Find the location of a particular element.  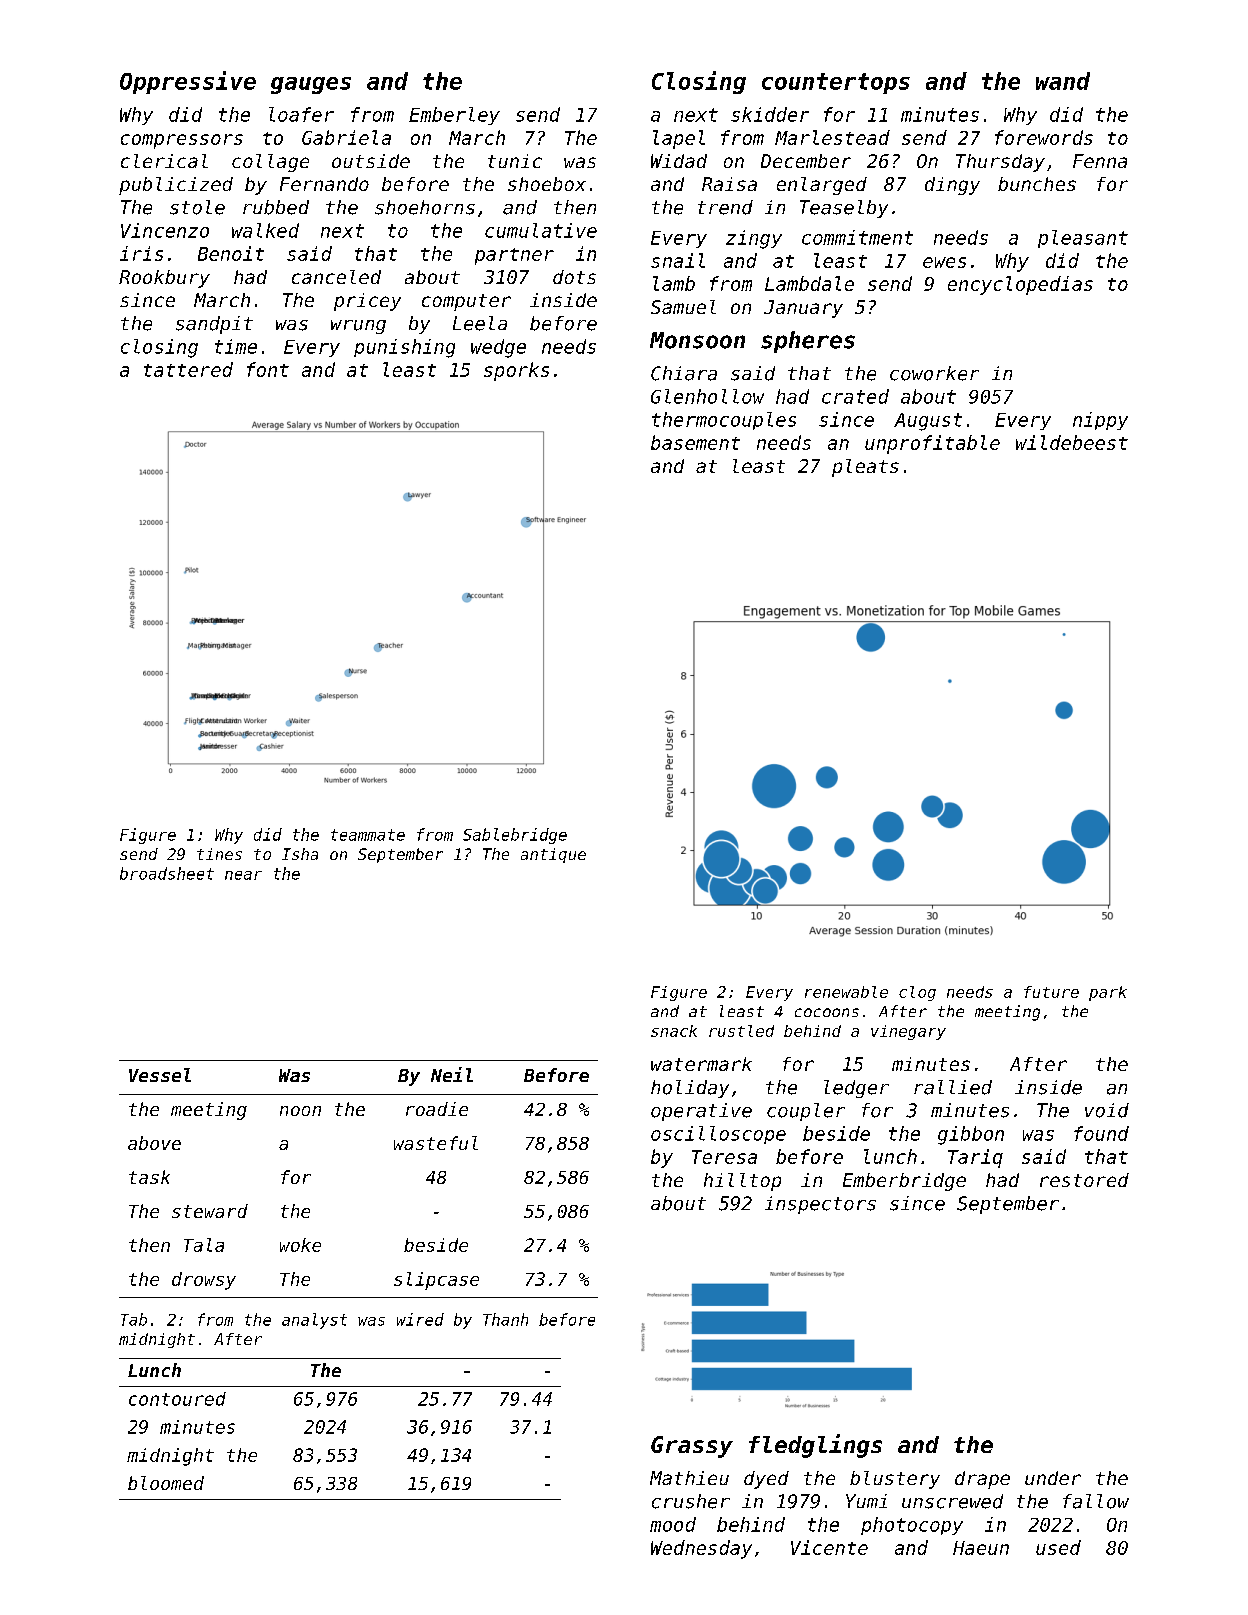

Vincenzo is located at coordinates (165, 230).
